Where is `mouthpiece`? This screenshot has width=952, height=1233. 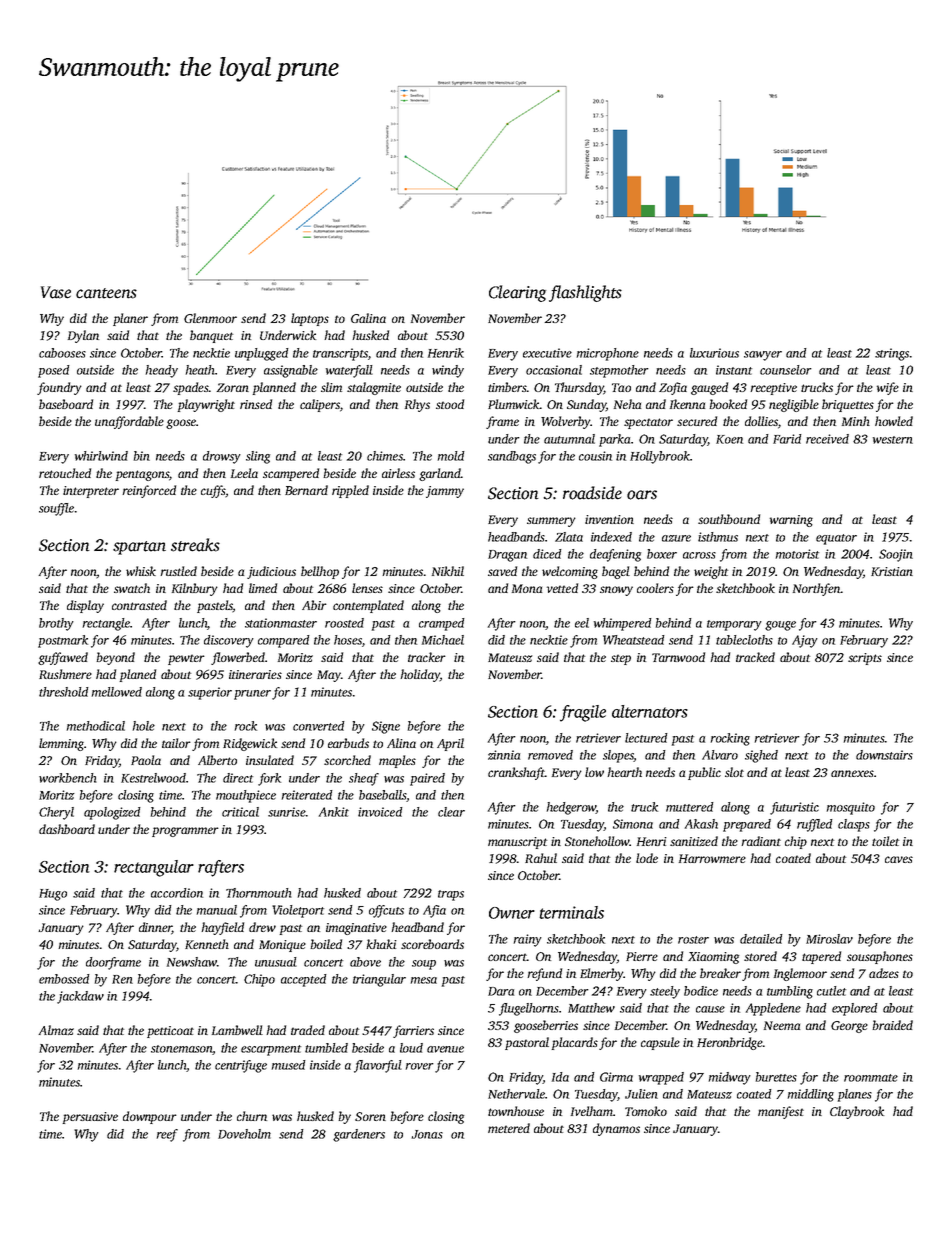
mouthpiece is located at coordinates (246, 796).
